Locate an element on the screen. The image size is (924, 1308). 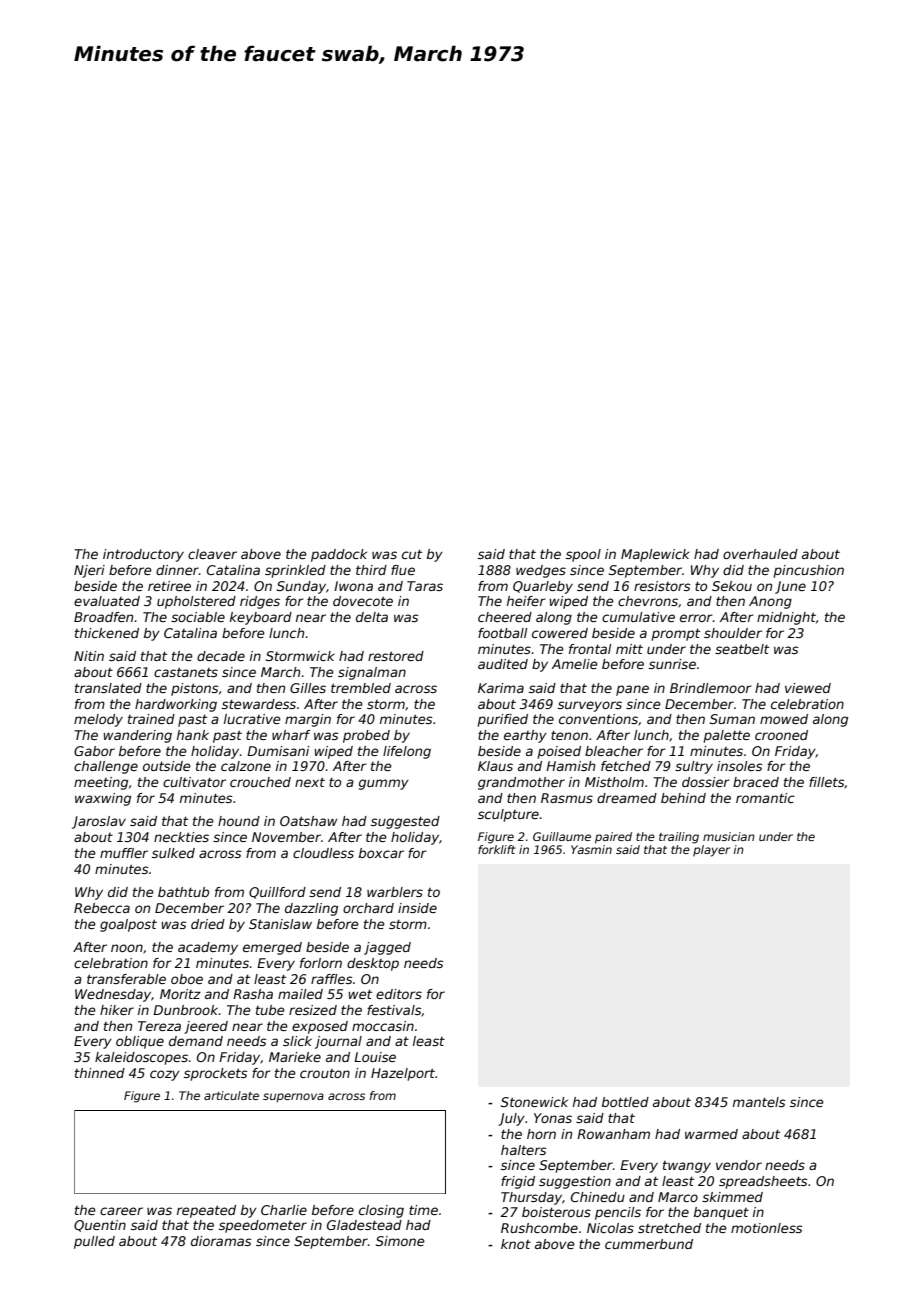
mantels is located at coordinates (759, 1102).
